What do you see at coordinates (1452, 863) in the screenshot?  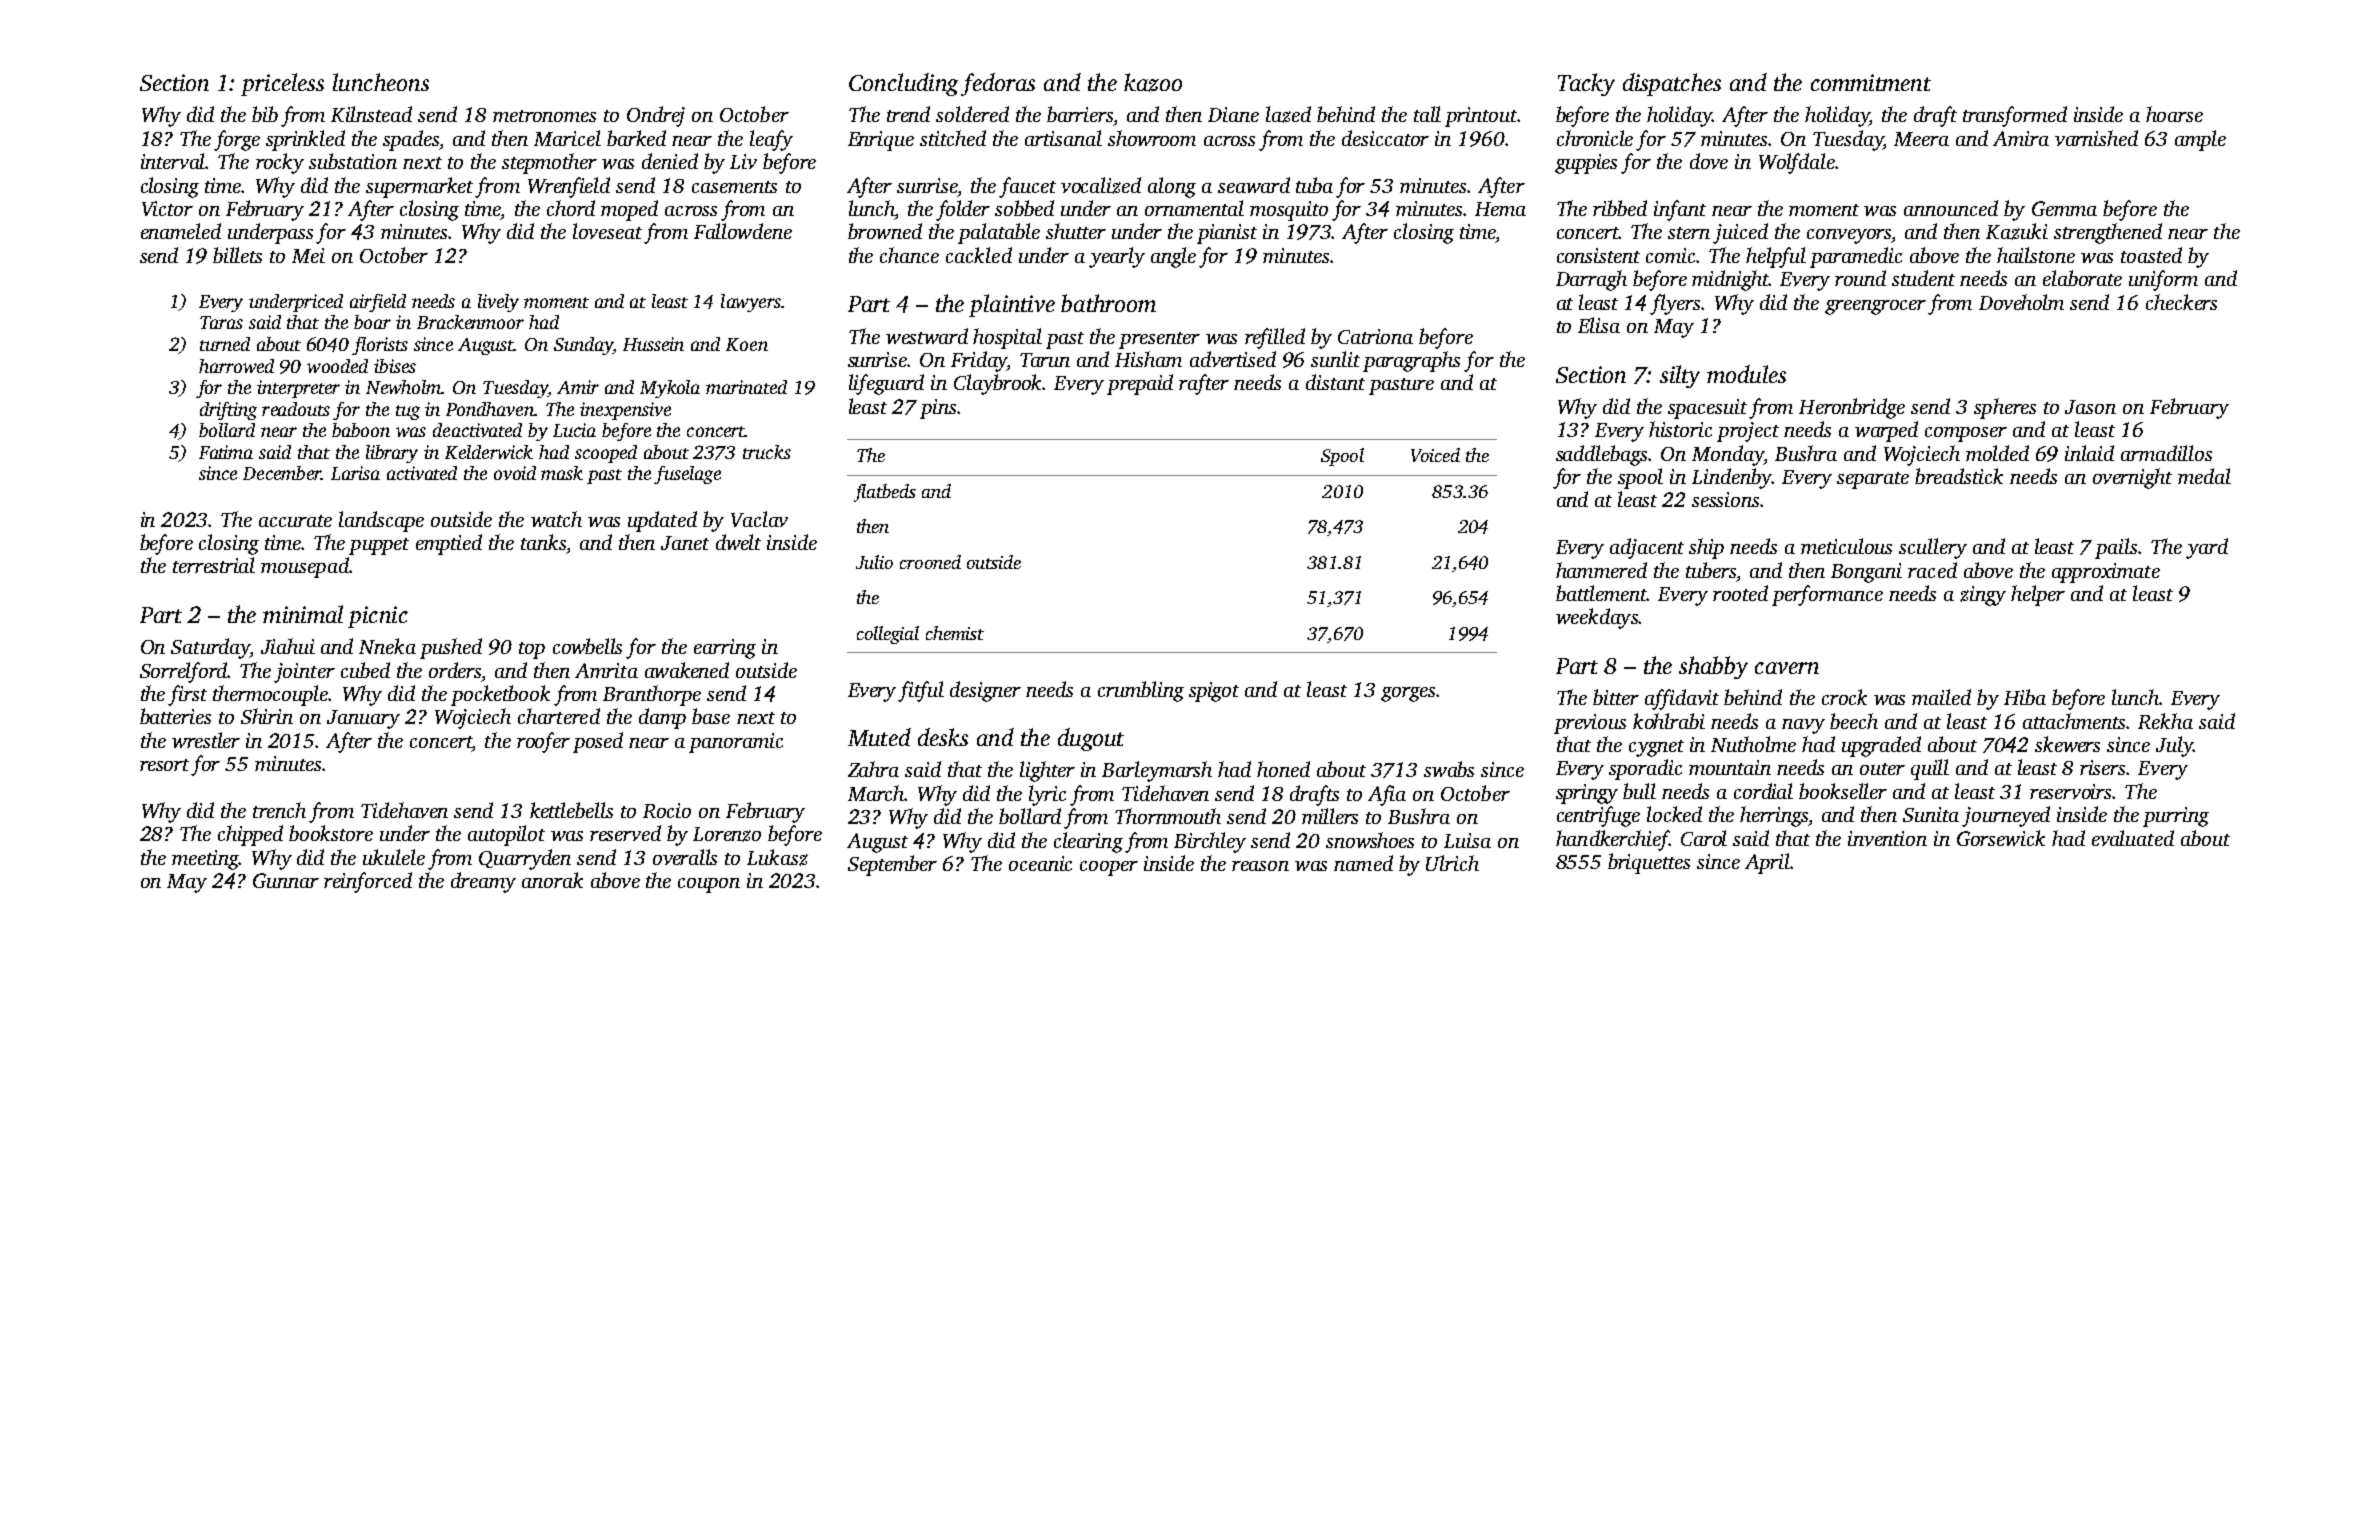 I see `Ulrich` at bounding box center [1452, 863].
